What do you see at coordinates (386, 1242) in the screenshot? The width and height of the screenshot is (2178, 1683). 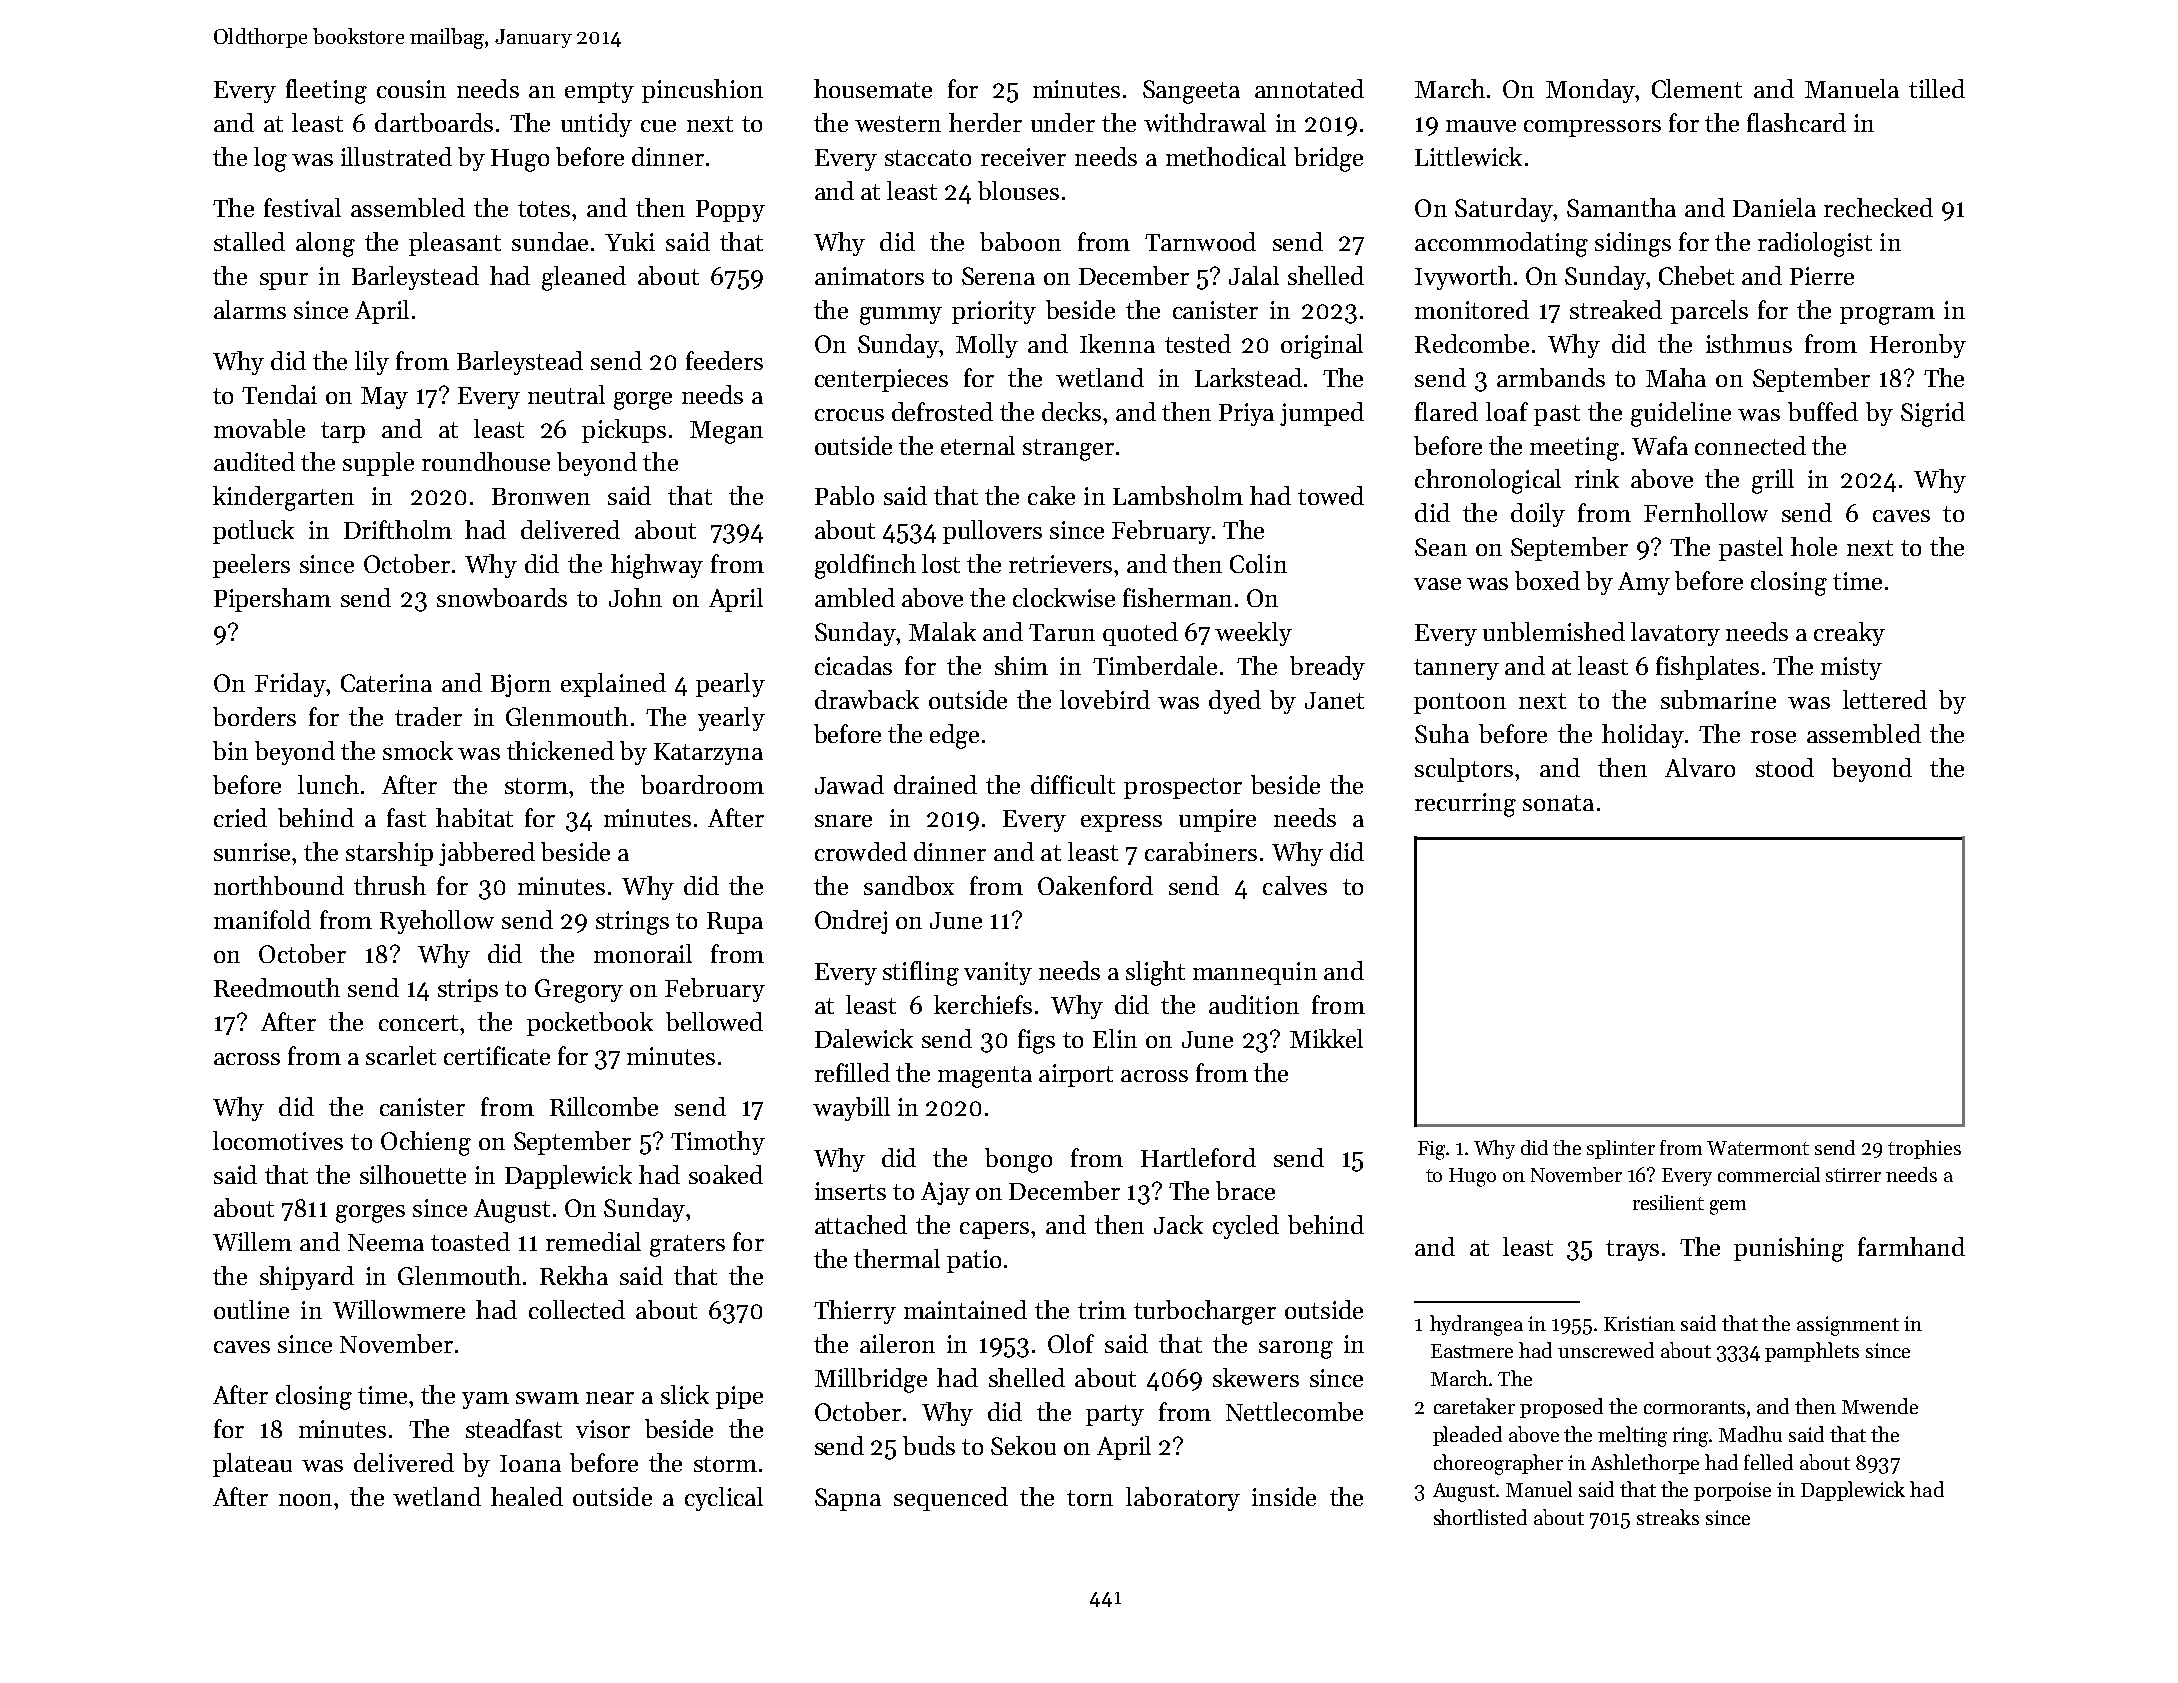 I see `Neema` at bounding box center [386, 1242].
